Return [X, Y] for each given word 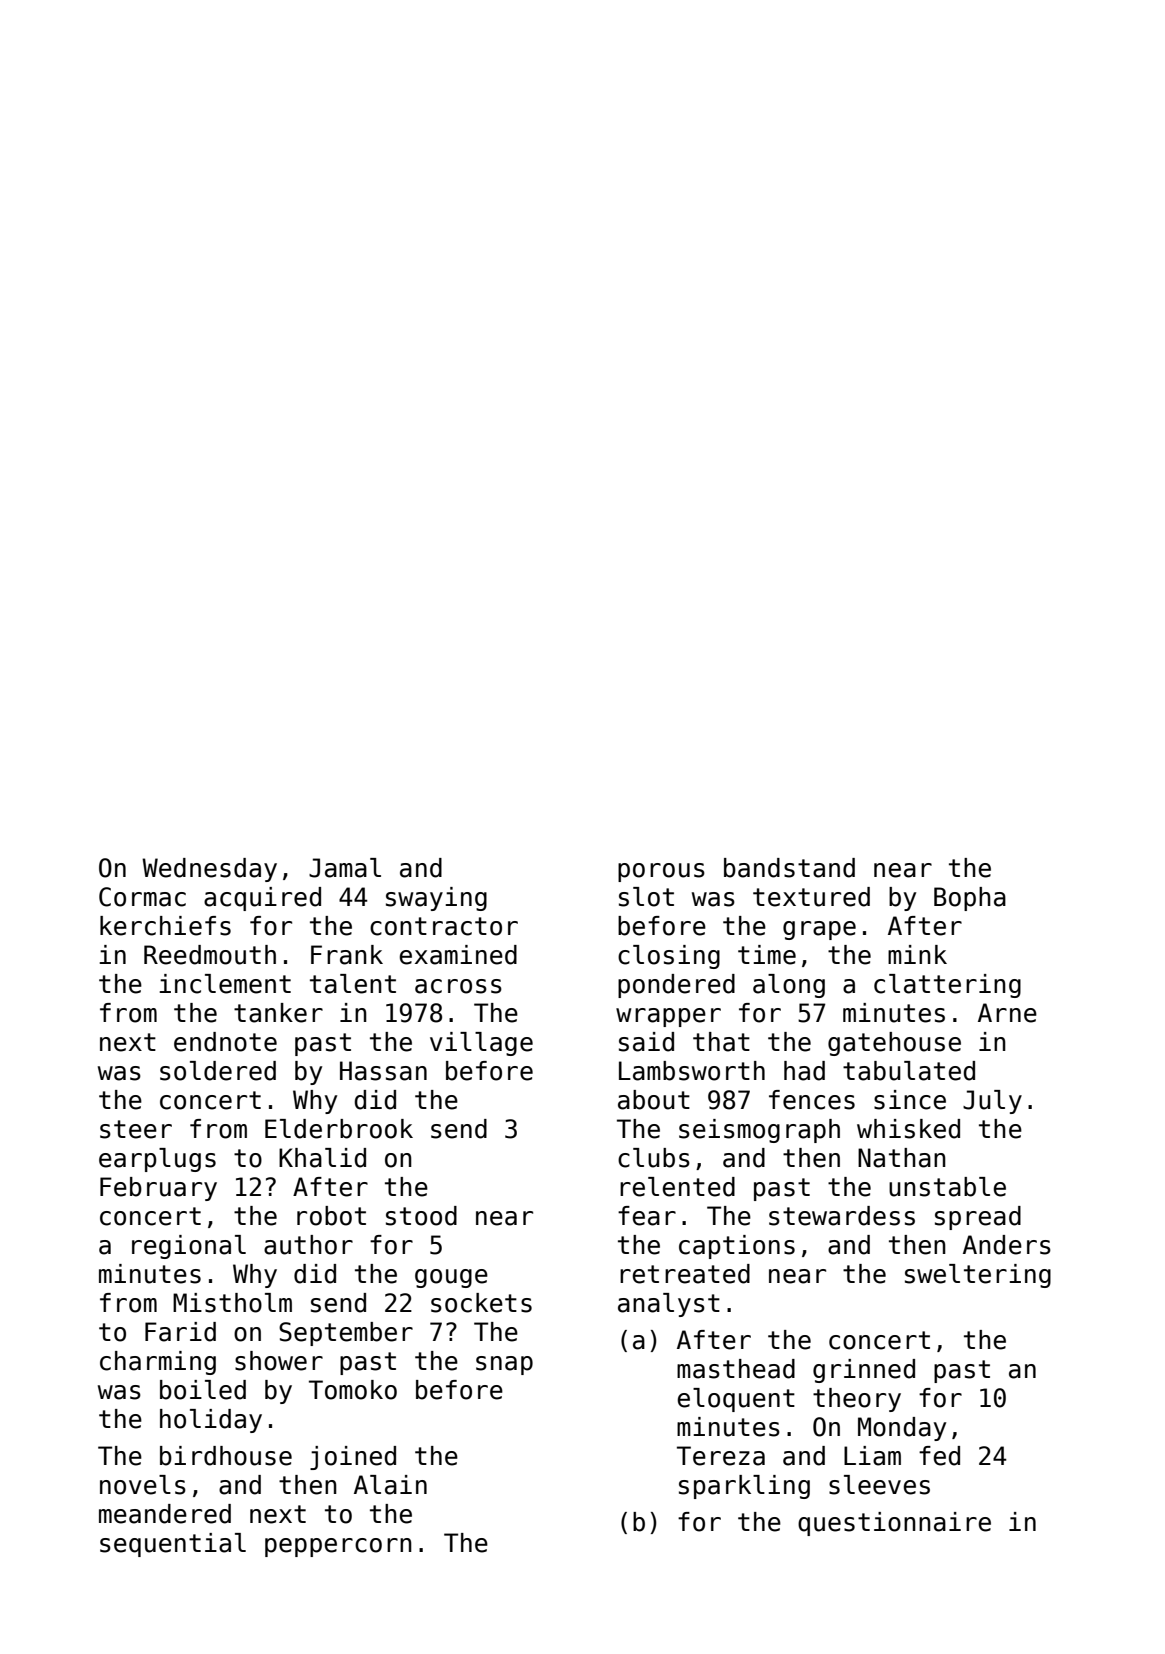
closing [669, 957]
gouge [451, 1278]
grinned [864, 1371]
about [654, 1100]
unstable [947, 1187]
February [158, 1189]
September [346, 1334]
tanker [278, 1013]
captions [737, 1247]
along [789, 986]
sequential [173, 1545]
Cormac [142, 897]
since [910, 1100]
